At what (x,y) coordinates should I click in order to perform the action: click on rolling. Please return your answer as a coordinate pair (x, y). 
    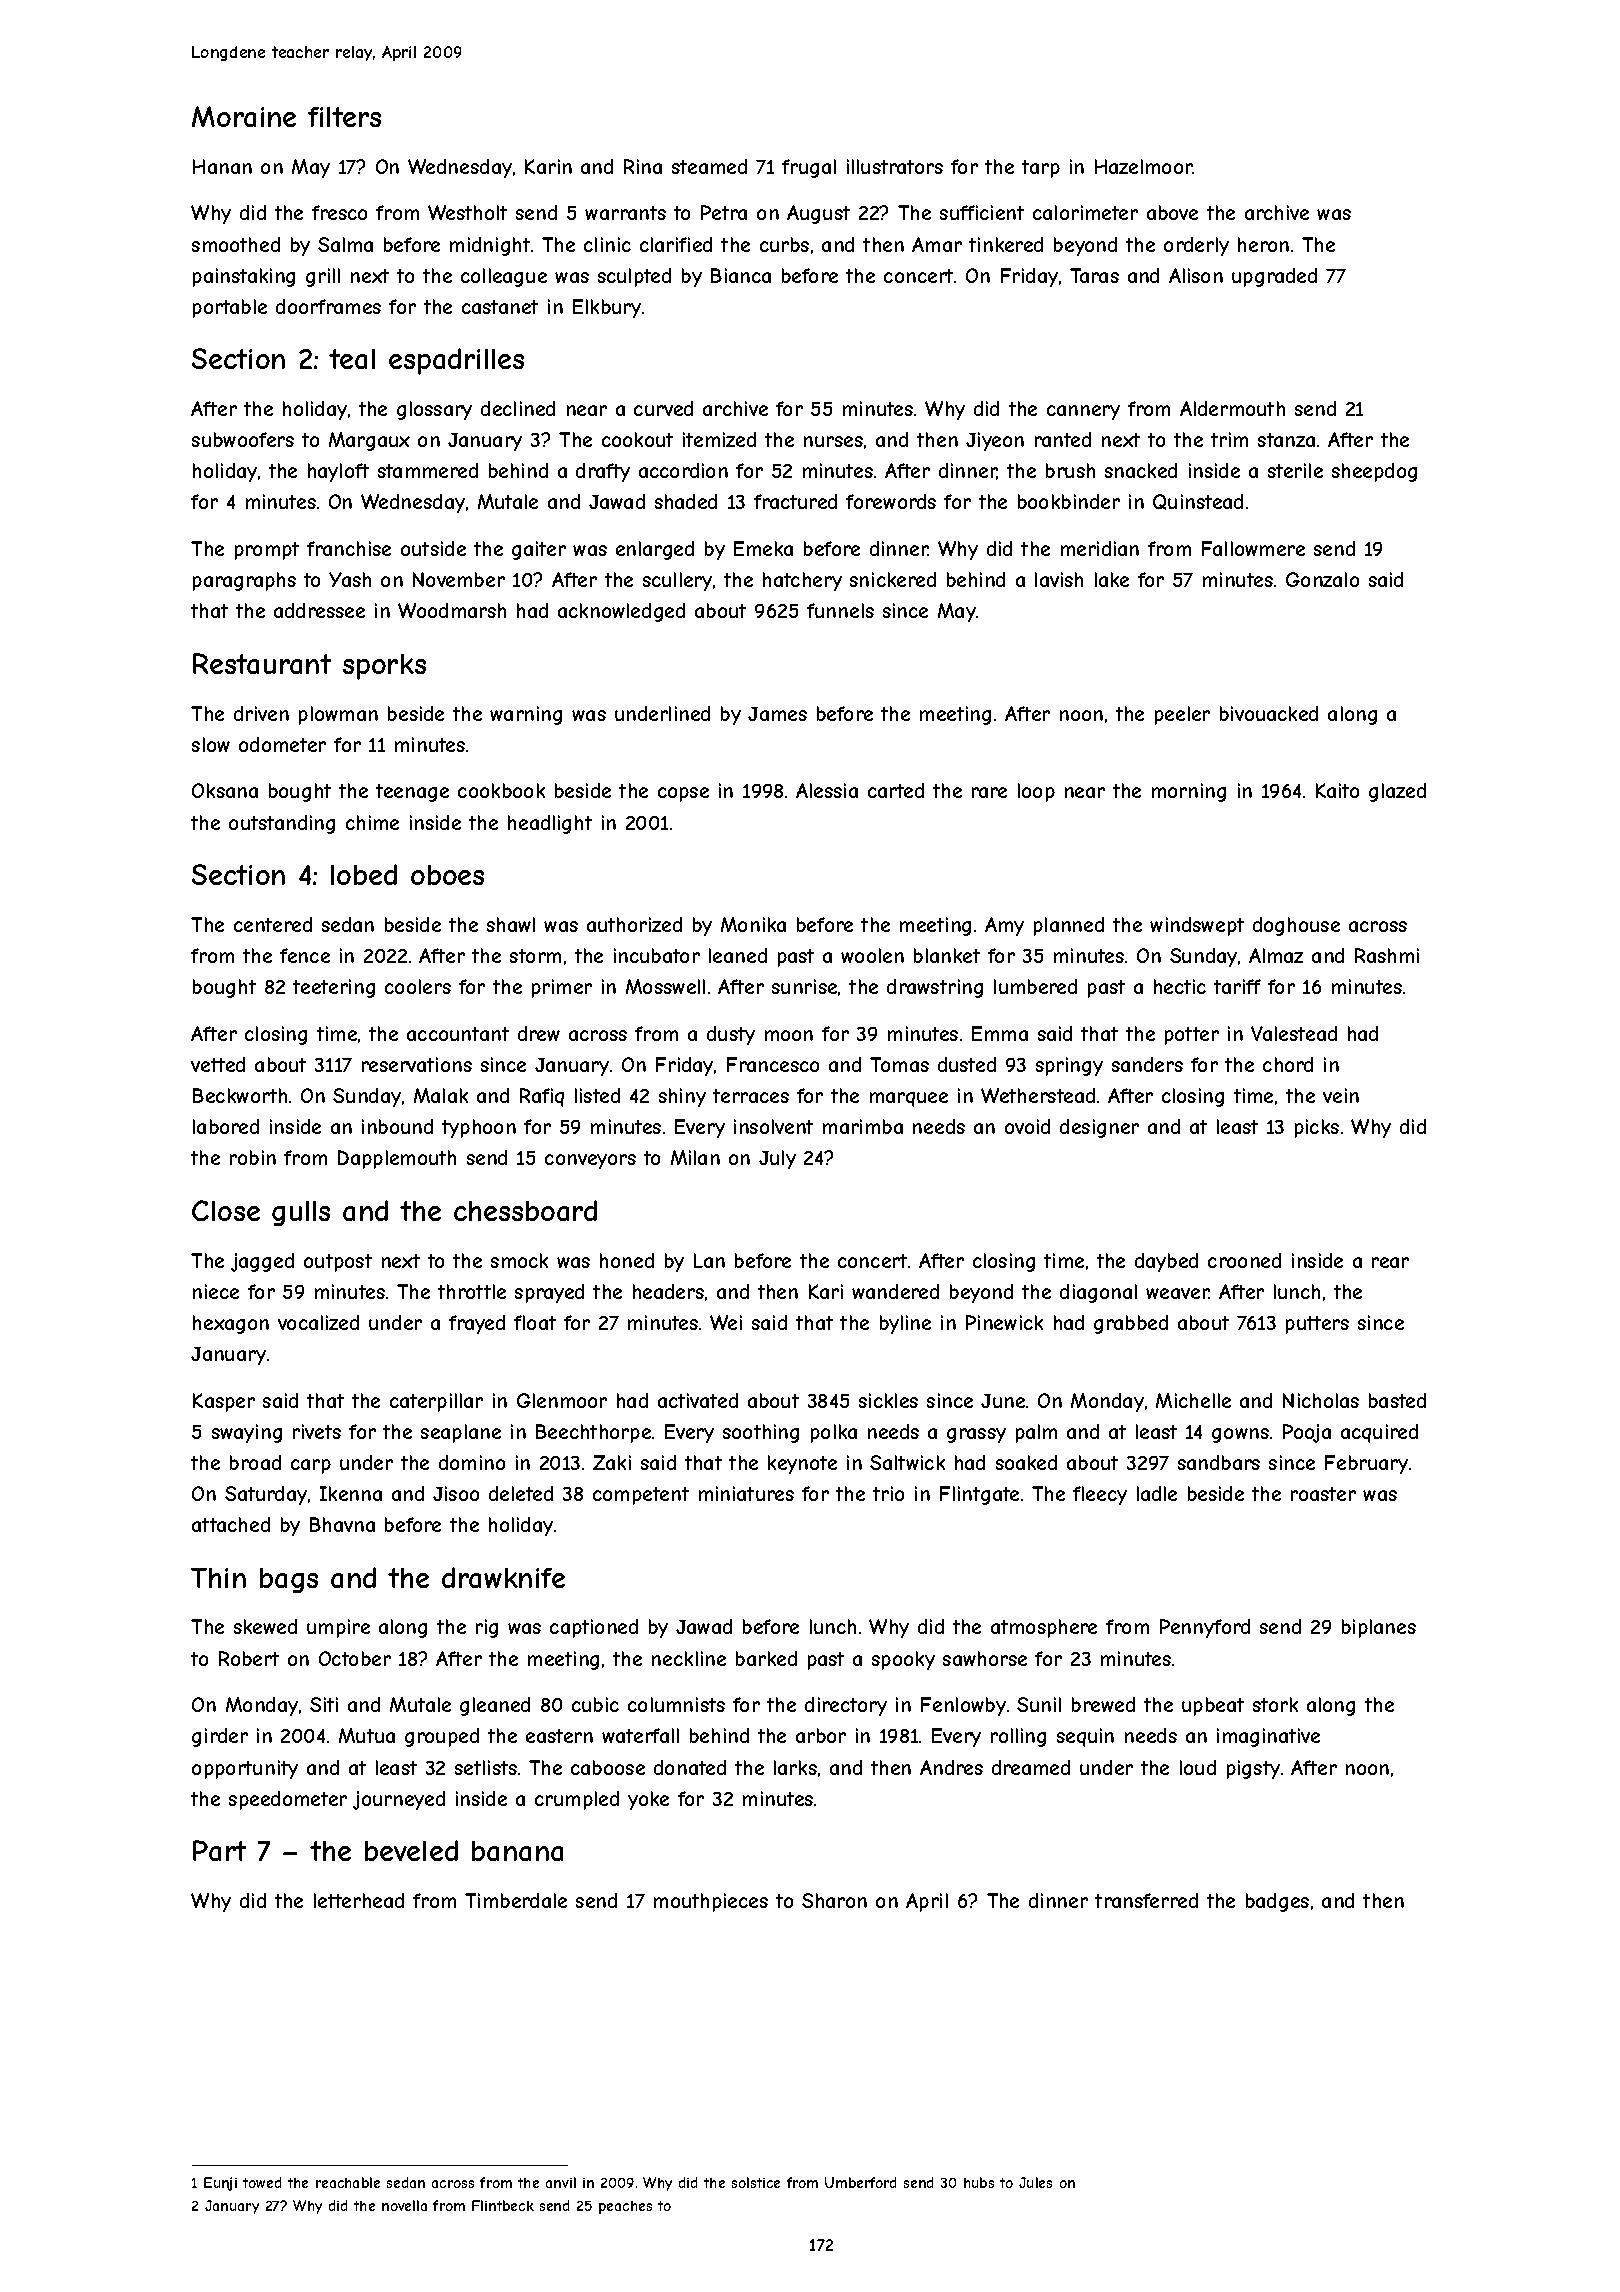
    Looking at the image, I should click on (1018, 1737).
